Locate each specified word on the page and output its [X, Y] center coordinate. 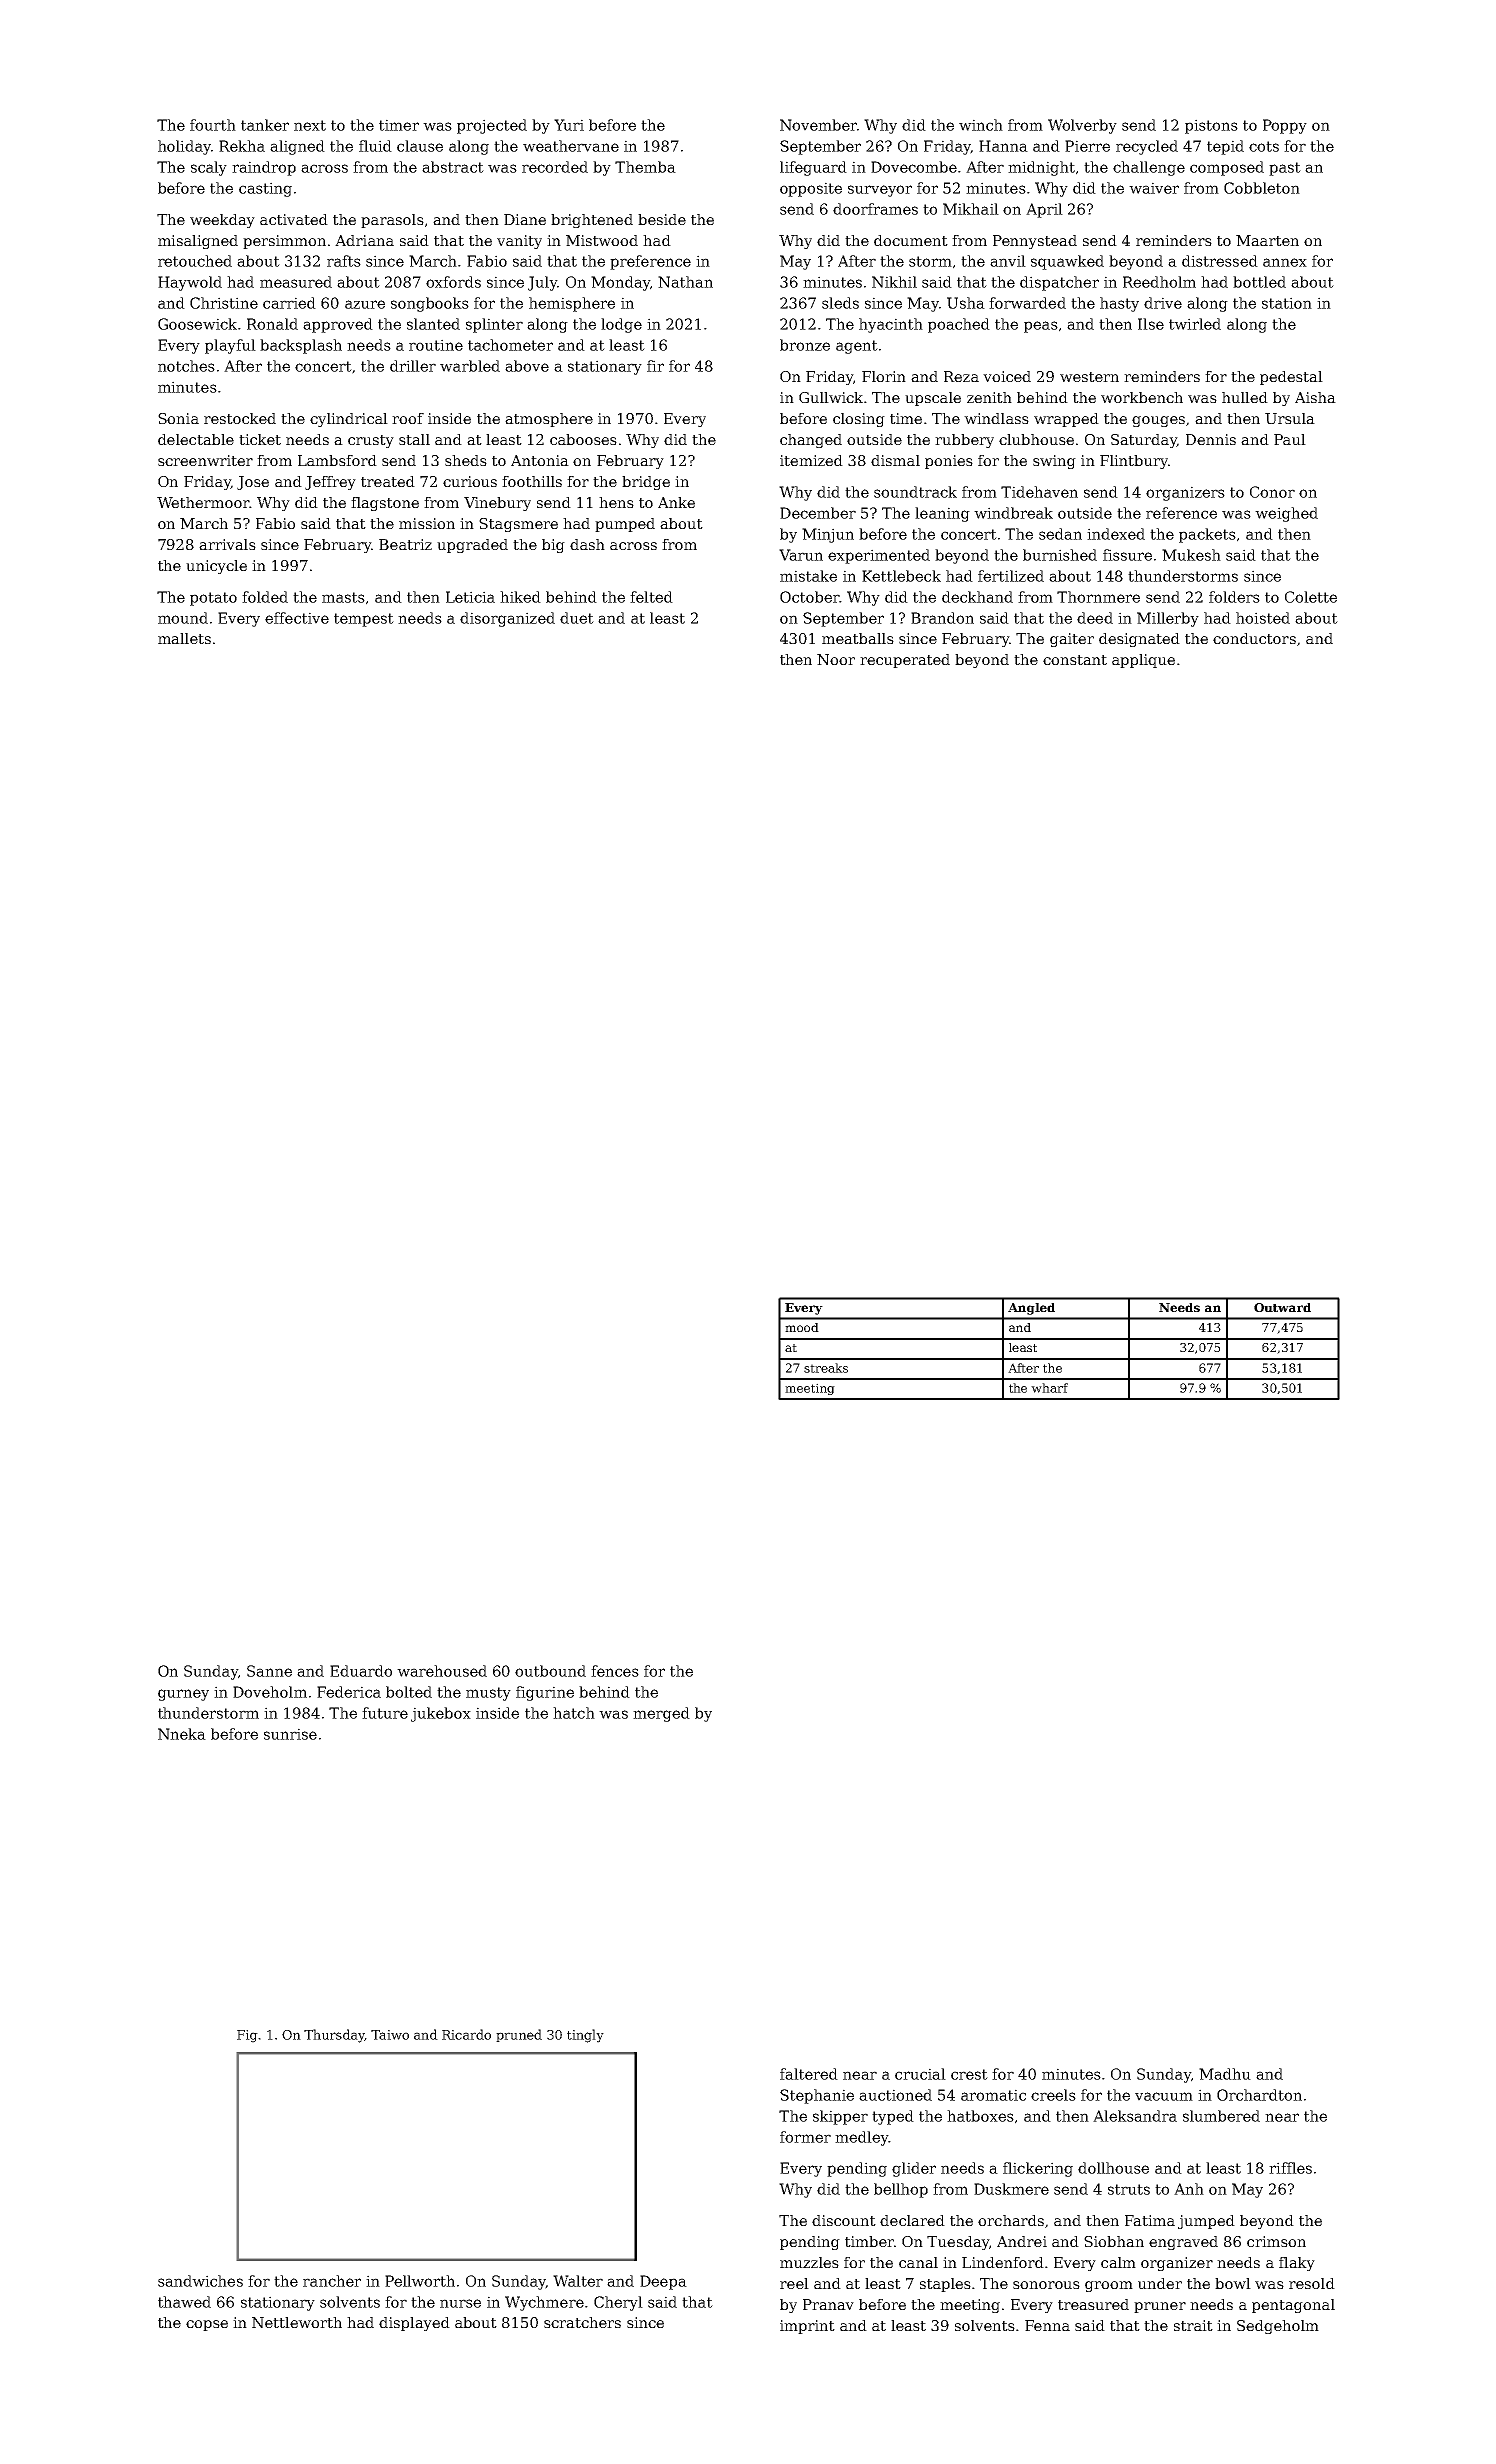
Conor [1272, 492]
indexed [1116, 534]
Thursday [334, 2036]
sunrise [290, 1734]
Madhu [1225, 2074]
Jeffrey [330, 483]
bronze [805, 345]
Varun [801, 555]
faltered [809, 2074]
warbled [470, 366]
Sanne [269, 1671]
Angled [1031, 1309]
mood [802, 1327]
